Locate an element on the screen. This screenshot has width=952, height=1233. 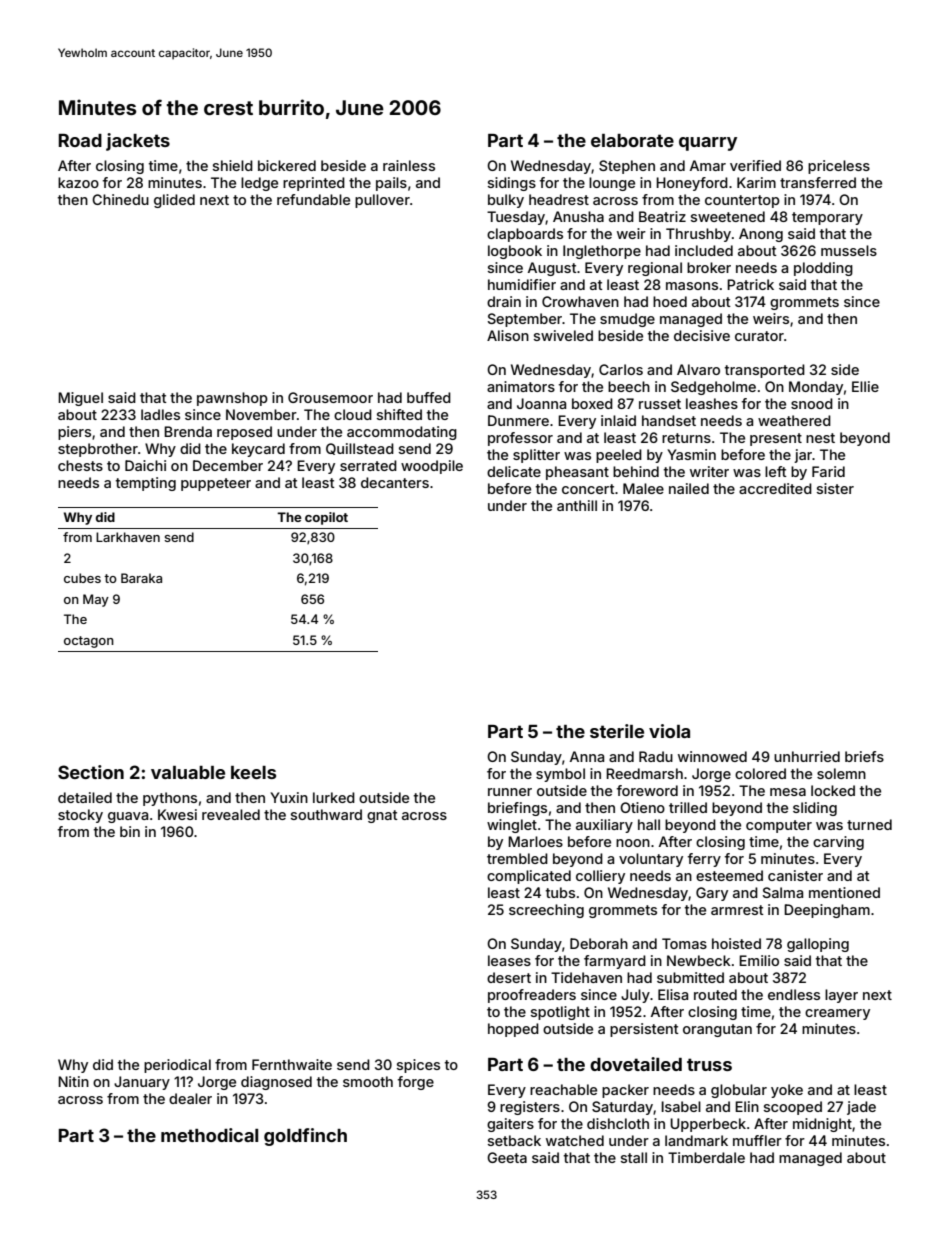
revealed is located at coordinates (231, 814).
